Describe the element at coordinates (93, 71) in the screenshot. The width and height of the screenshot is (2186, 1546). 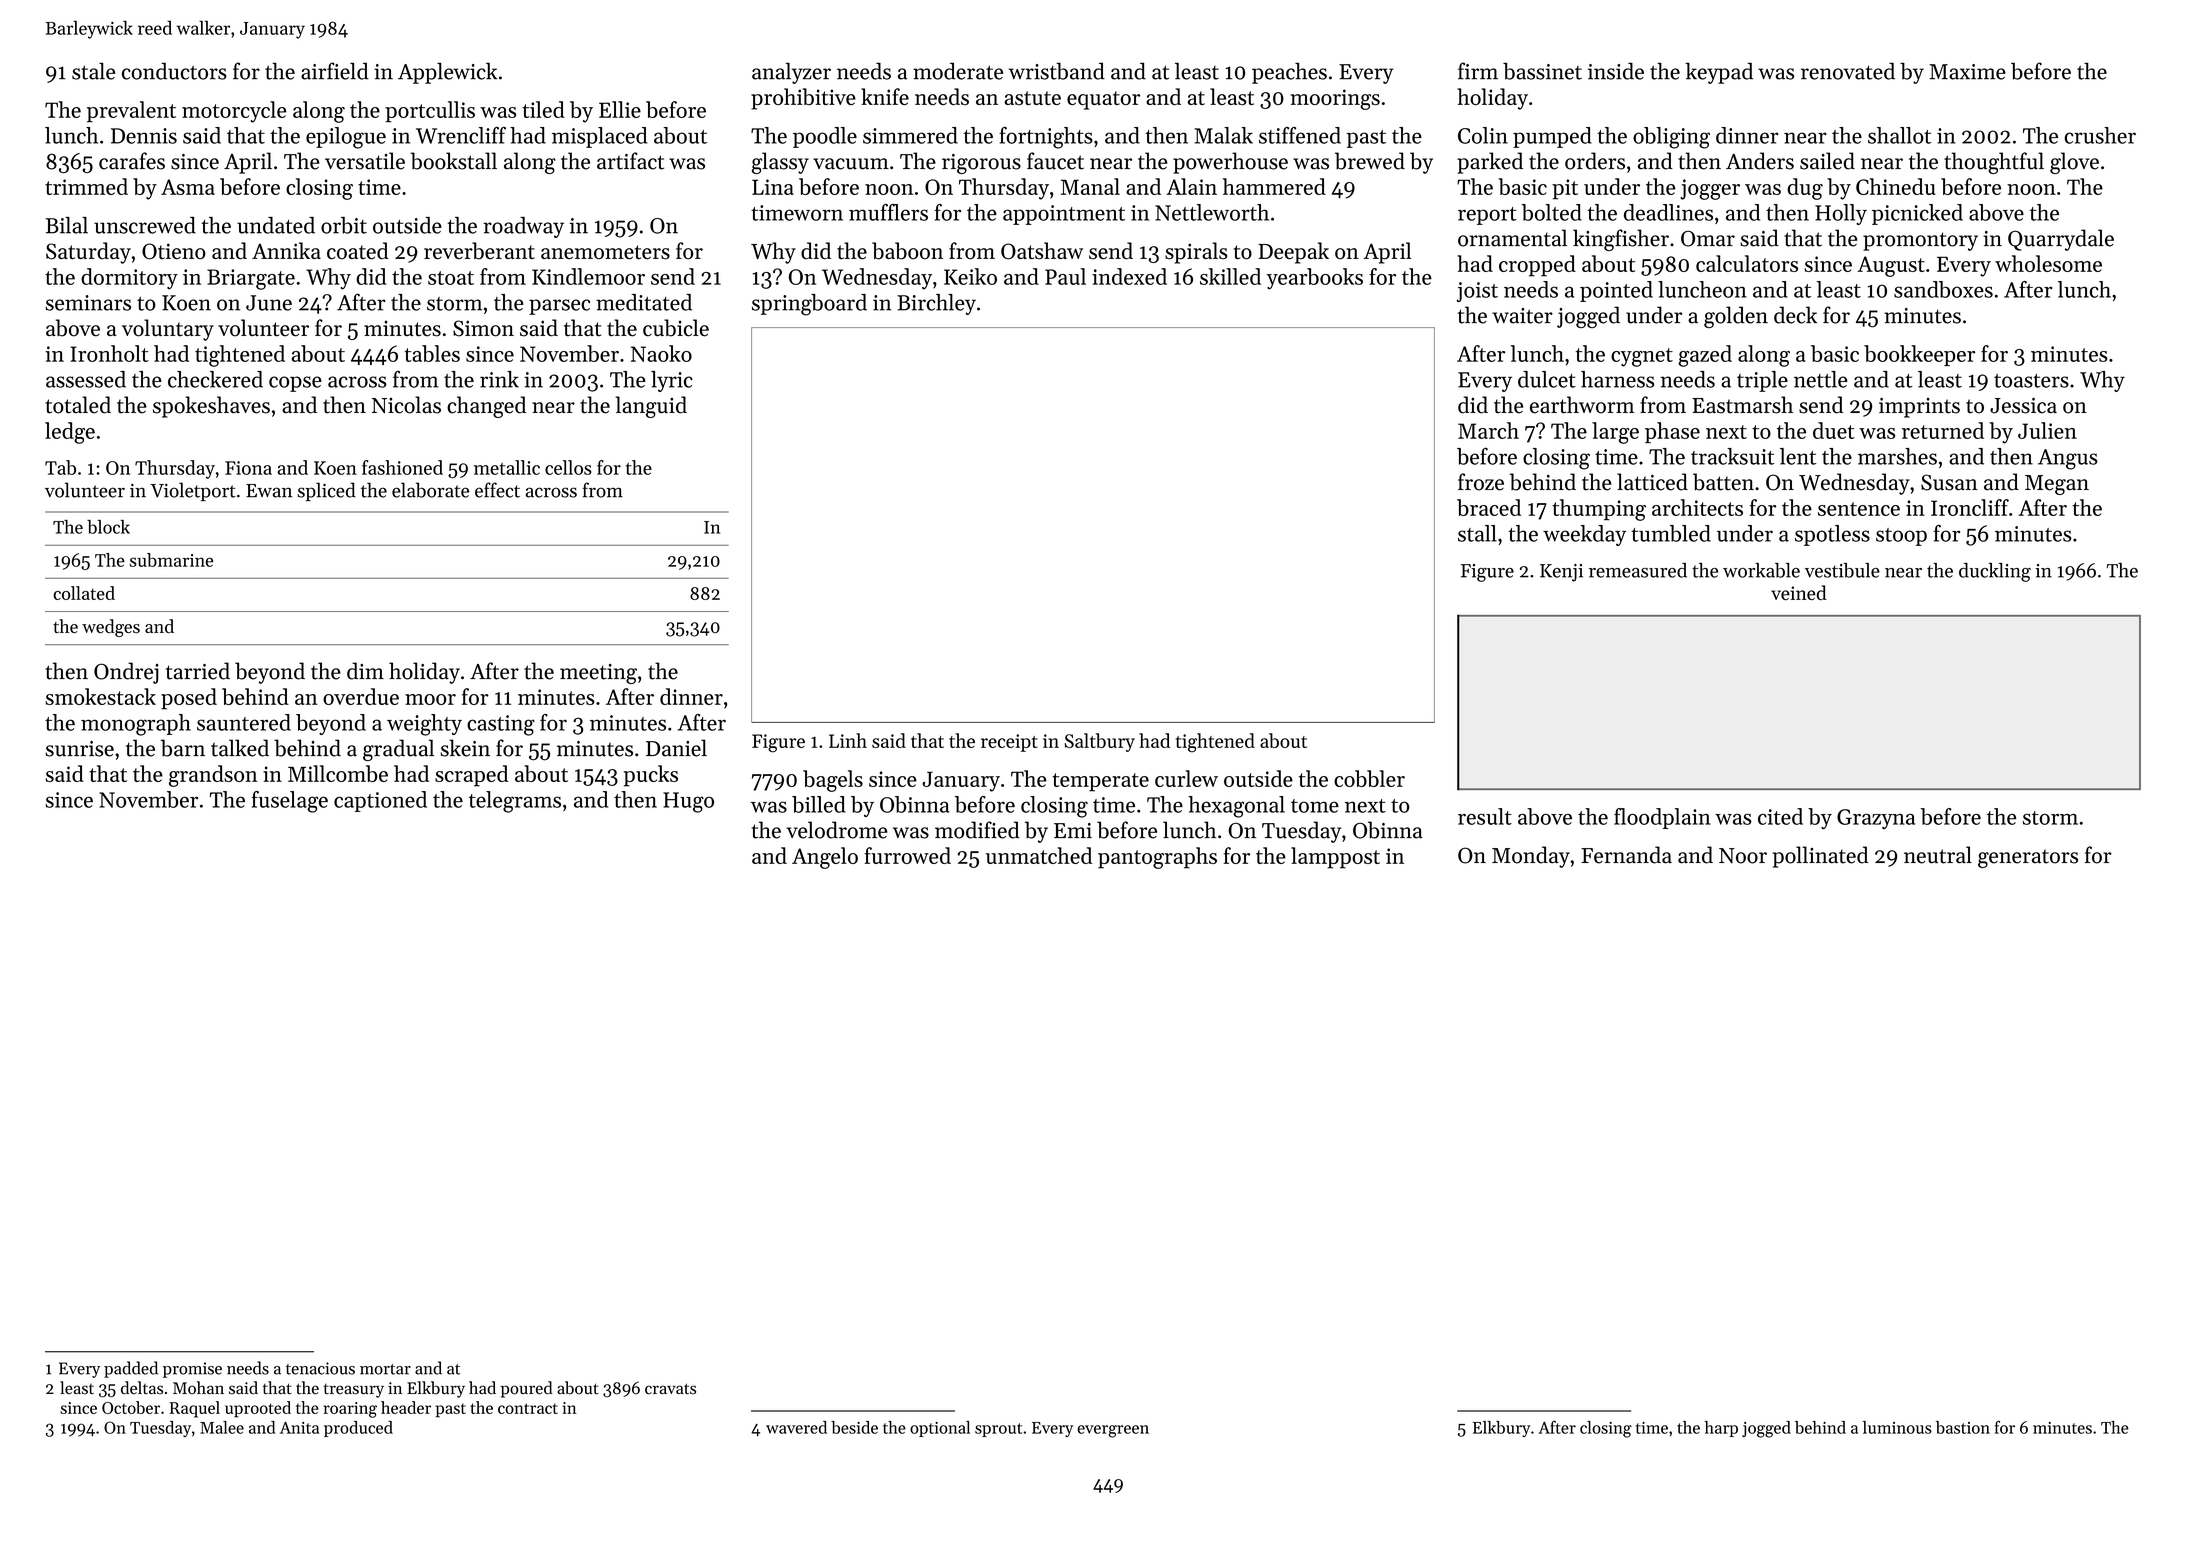
I see `stale` at that location.
